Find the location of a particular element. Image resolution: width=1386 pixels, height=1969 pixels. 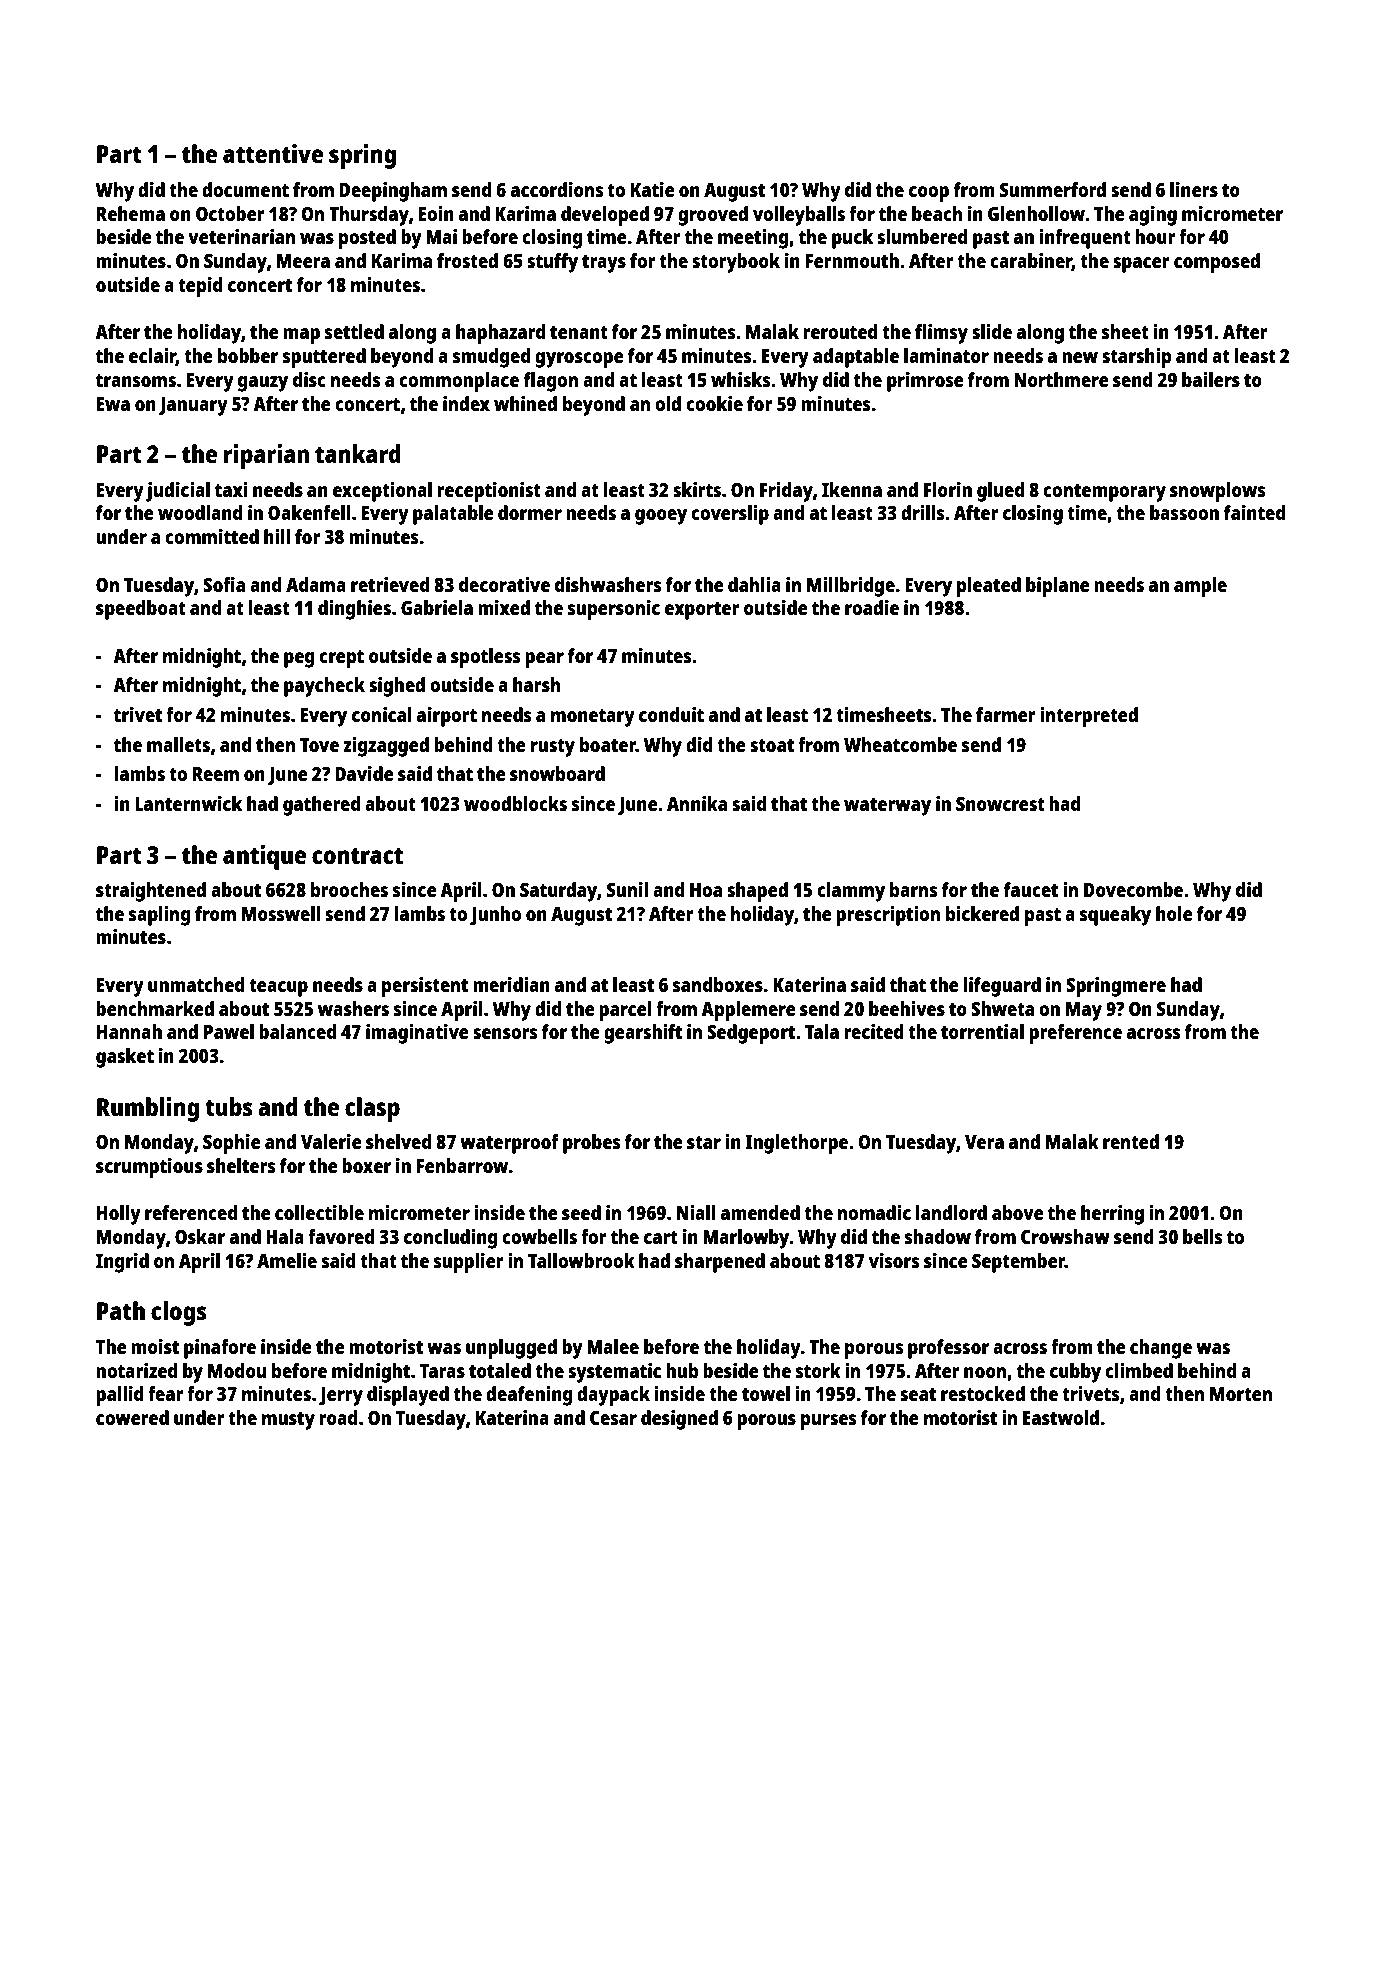

change is located at coordinates (1161, 1349).
